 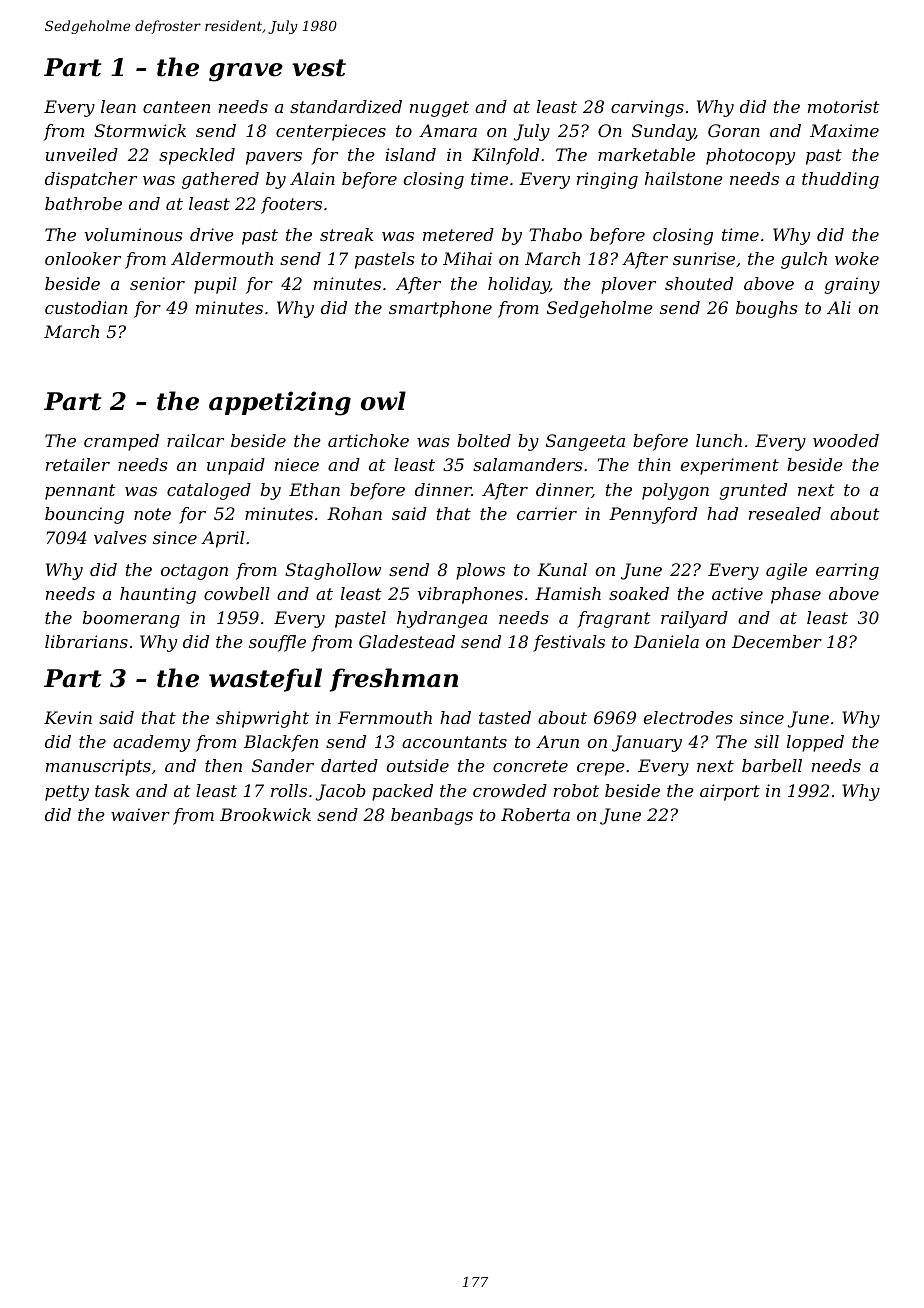 What do you see at coordinates (730, 792) in the image?
I see `airport` at bounding box center [730, 792].
